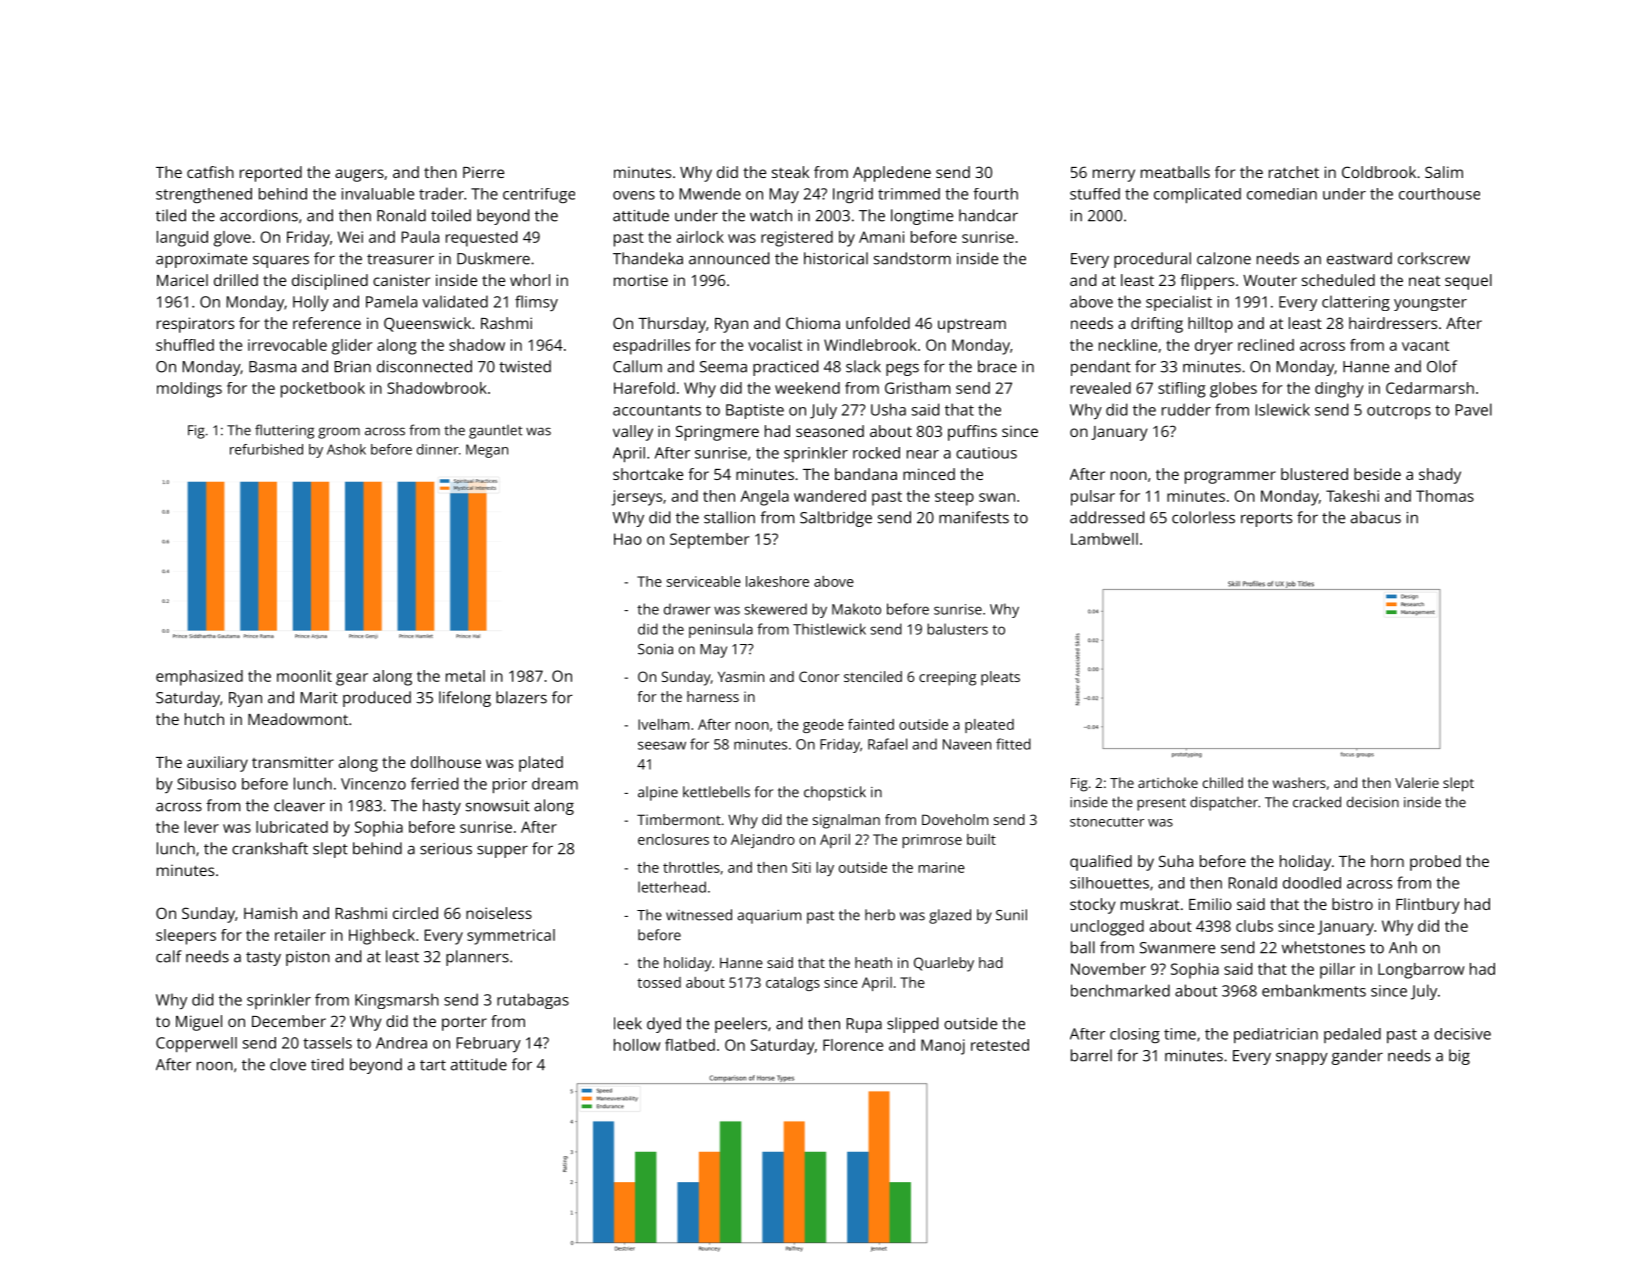 The width and height of the screenshot is (1652, 1276). What do you see at coordinates (182, 280) in the screenshot?
I see `Maricel` at bounding box center [182, 280].
